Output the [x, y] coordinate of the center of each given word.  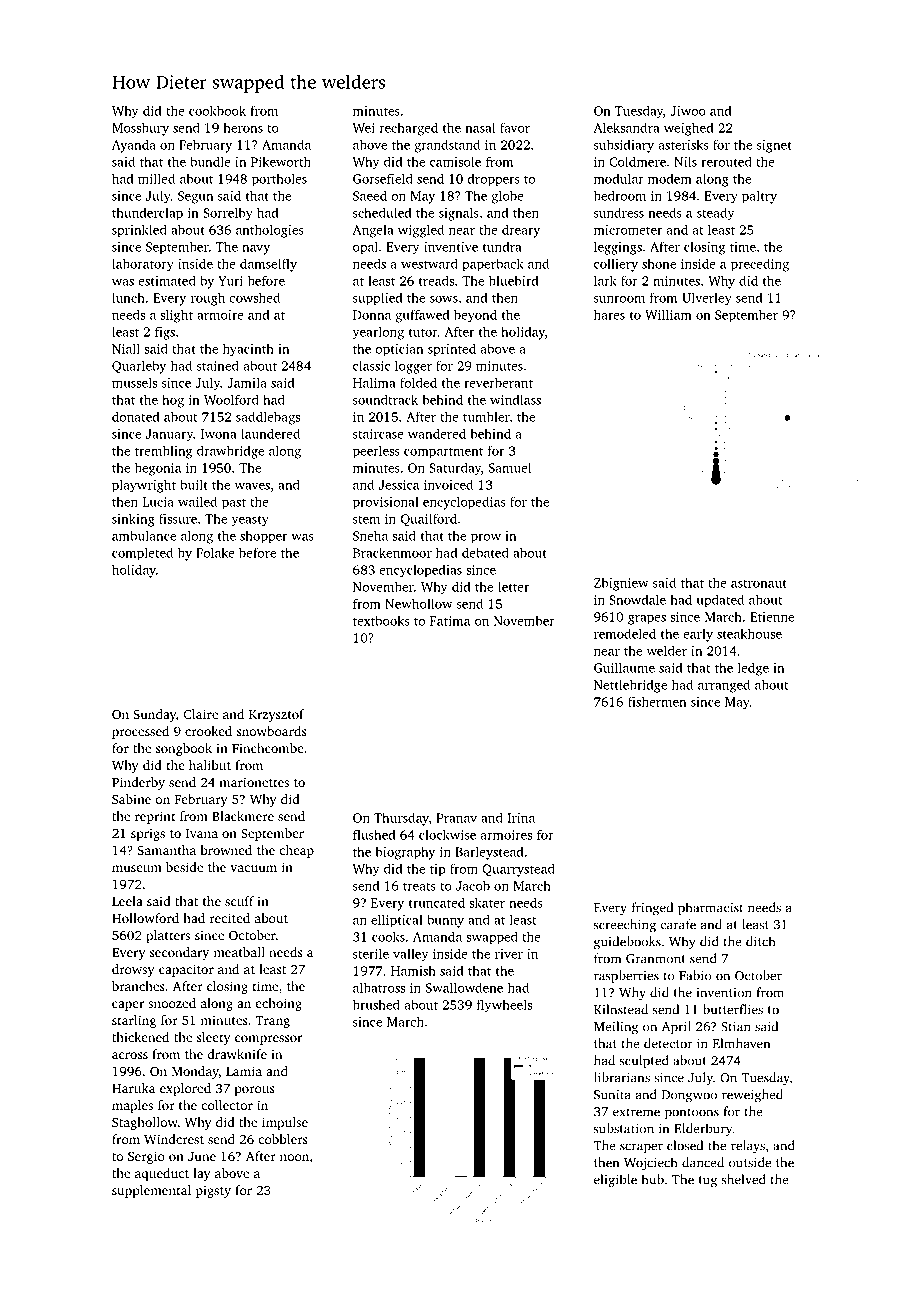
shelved [743, 1179]
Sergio [146, 1157]
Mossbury [140, 129]
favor [515, 128]
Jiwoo [688, 111]
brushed [376, 1004]
